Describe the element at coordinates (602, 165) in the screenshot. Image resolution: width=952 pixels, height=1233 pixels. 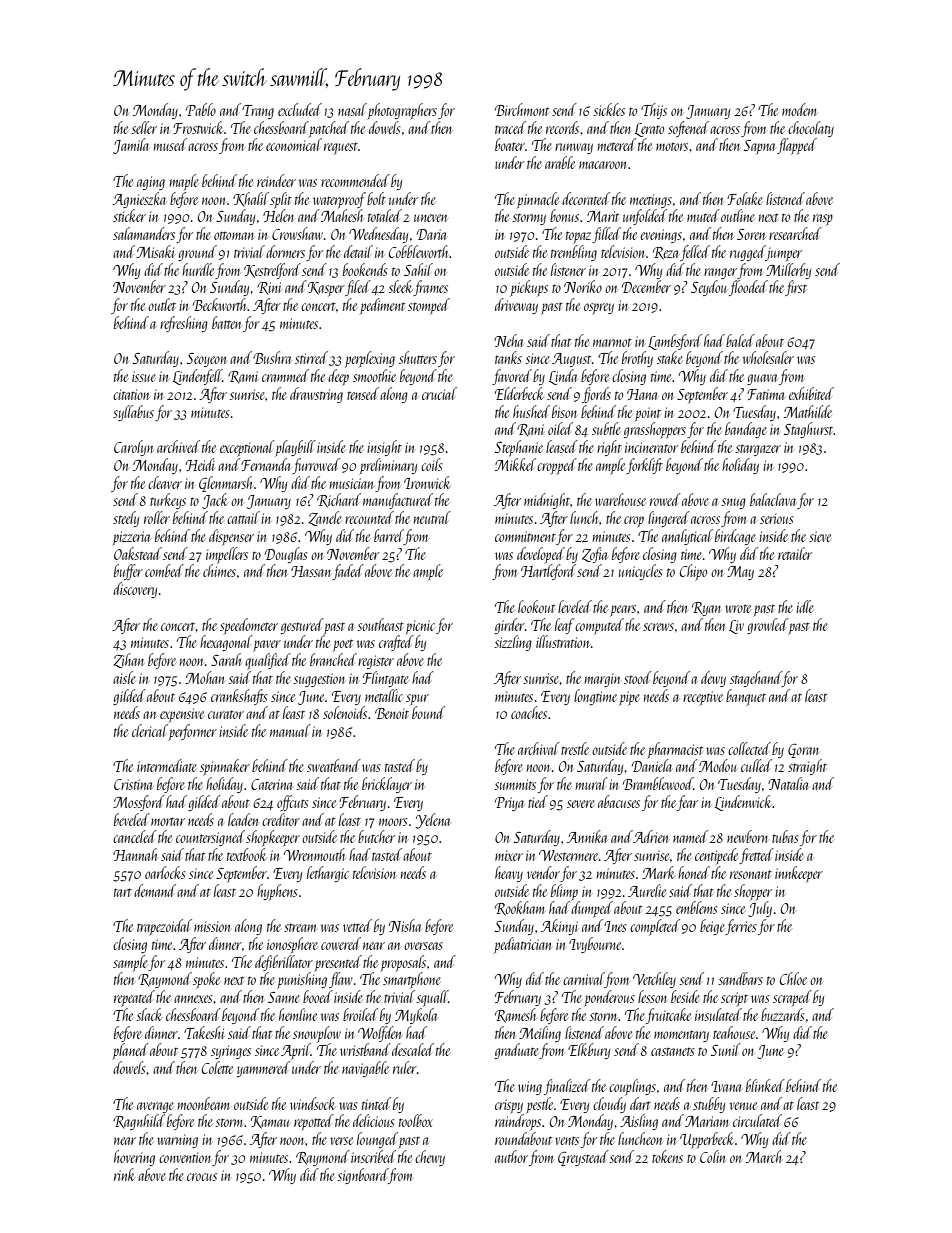
I see `macaroon` at that location.
